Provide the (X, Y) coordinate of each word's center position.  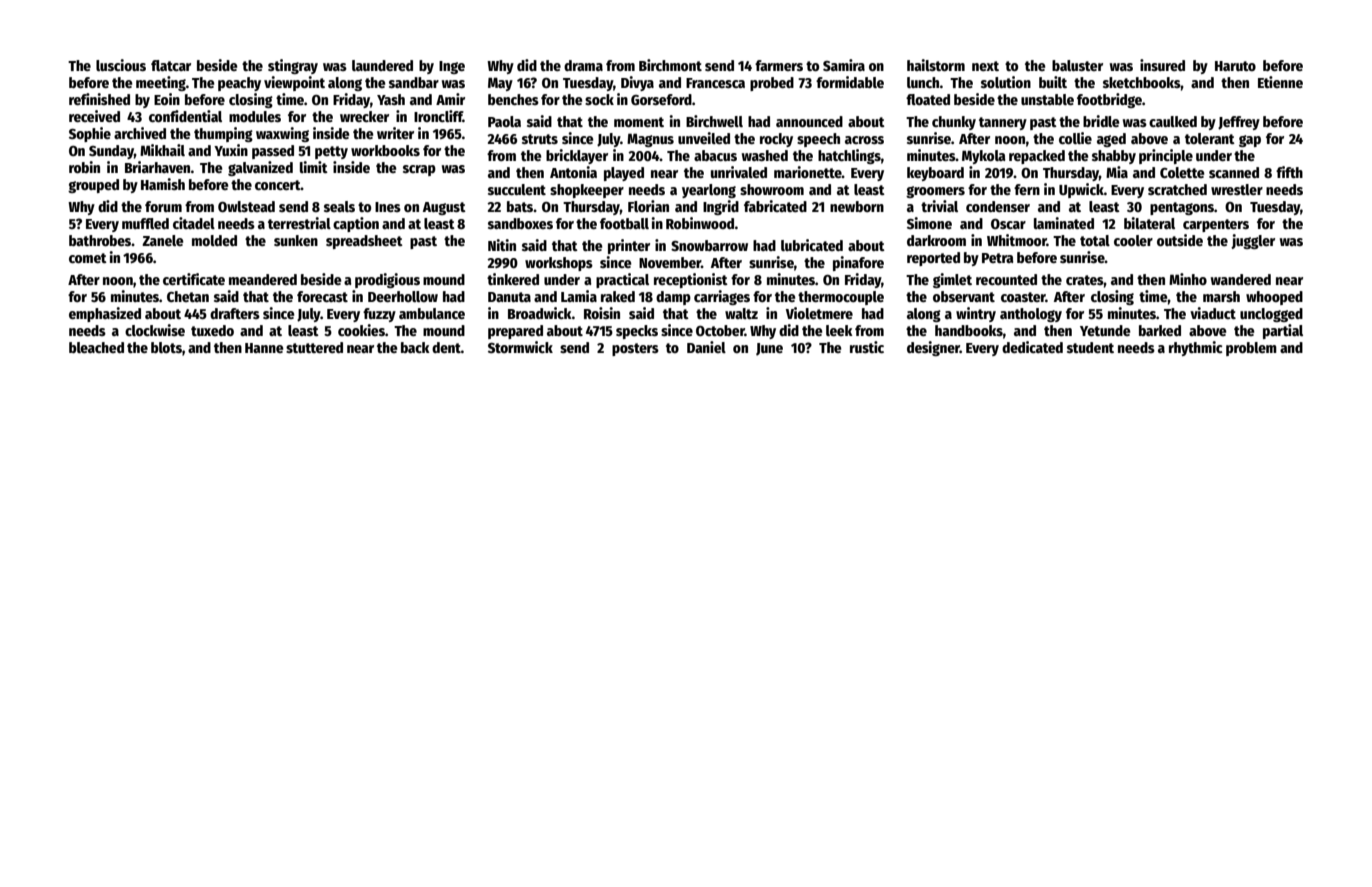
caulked (1173, 121)
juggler (1253, 241)
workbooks (385, 150)
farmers (779, 65)
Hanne (264, 348)
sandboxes (520, 223)
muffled (145, 223)
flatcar (171, 65)
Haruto (1235, 66)
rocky (776, 140)
